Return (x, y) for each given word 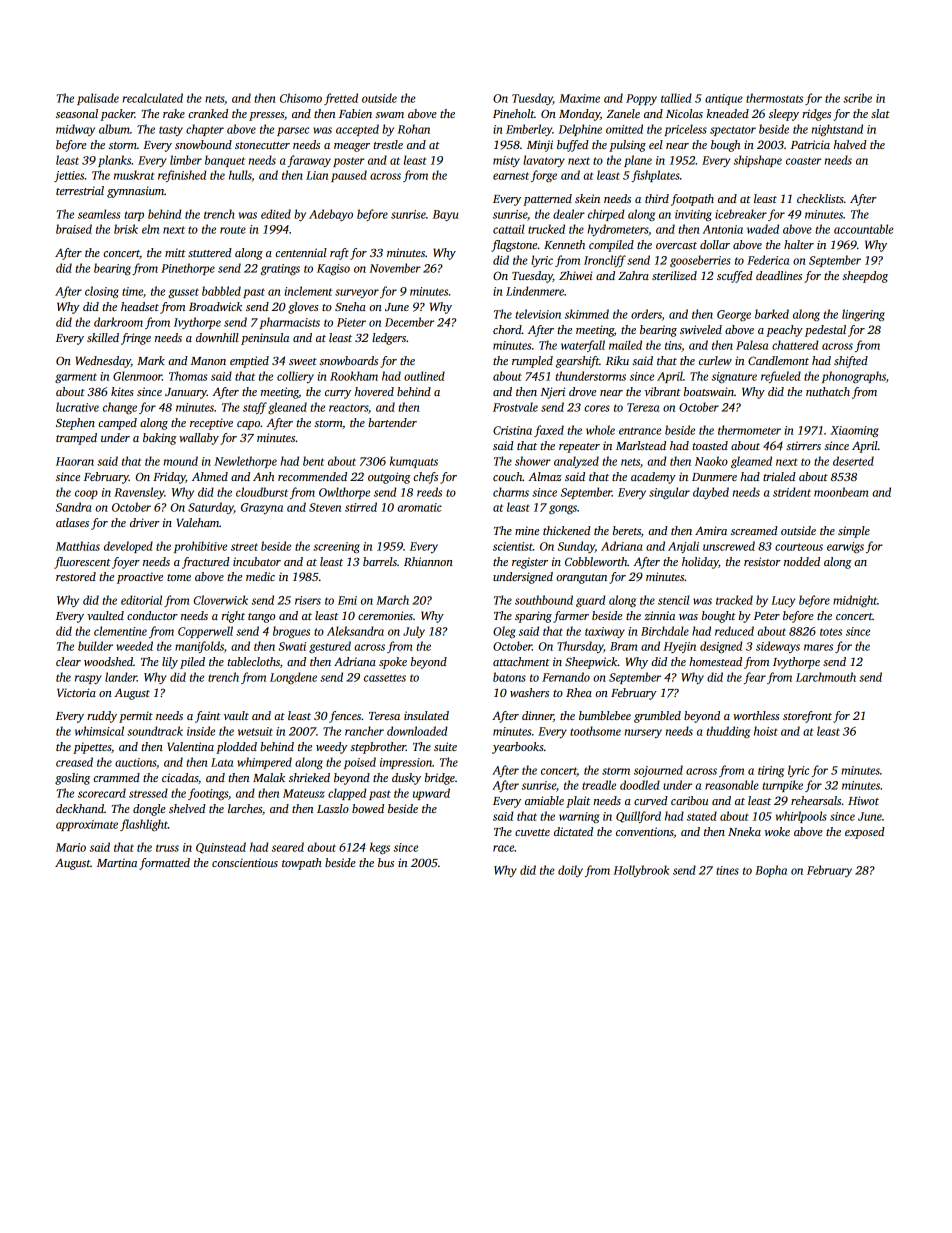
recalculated (152, 98)
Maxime (579, 98)
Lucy (783, 601)
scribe (857, 98)
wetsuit (255, 731)
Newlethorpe (245, 462)
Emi (347, 600)
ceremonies (385, 615)
